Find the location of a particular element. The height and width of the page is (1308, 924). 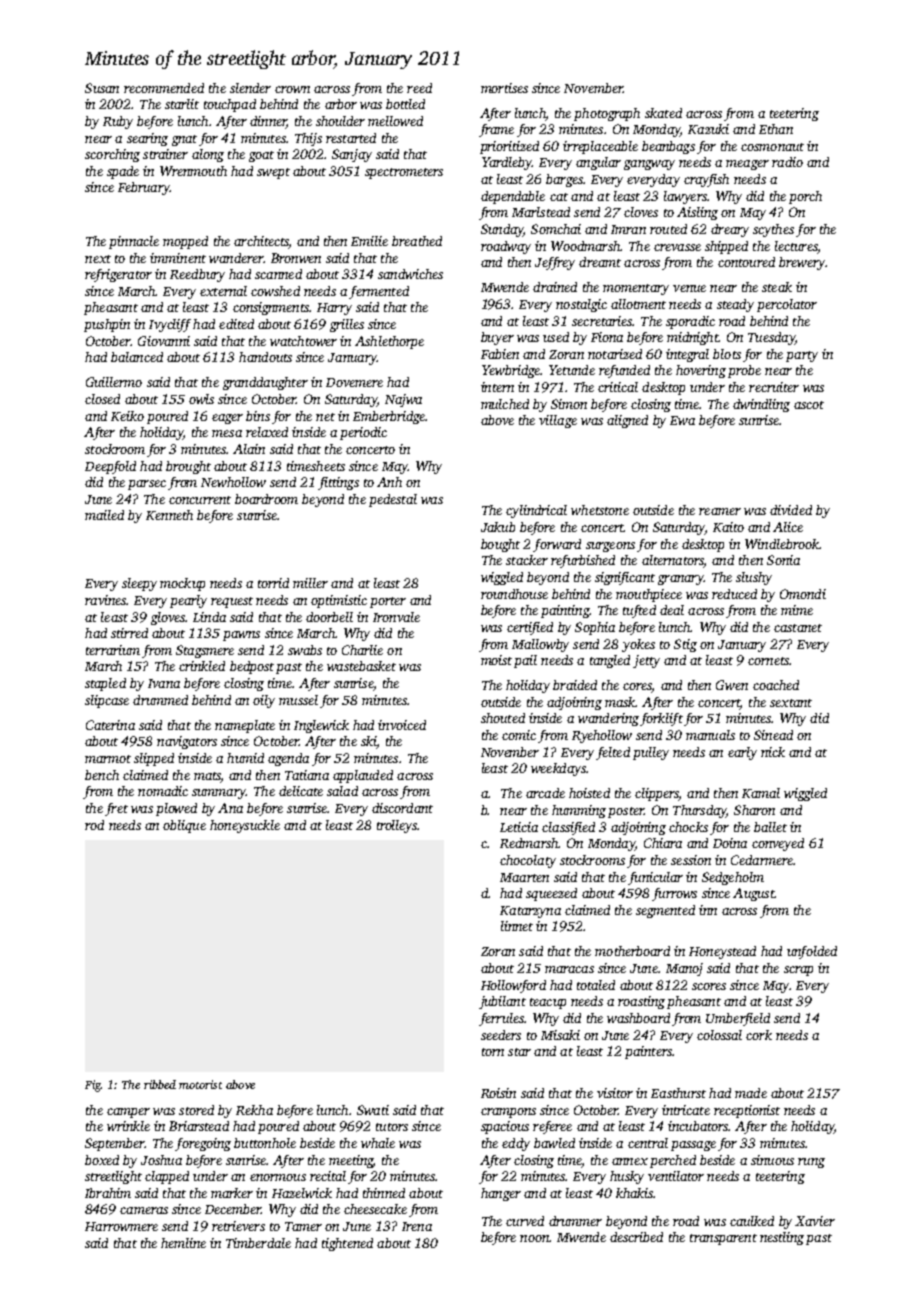

buyer is located at coordinates (497, 338).
